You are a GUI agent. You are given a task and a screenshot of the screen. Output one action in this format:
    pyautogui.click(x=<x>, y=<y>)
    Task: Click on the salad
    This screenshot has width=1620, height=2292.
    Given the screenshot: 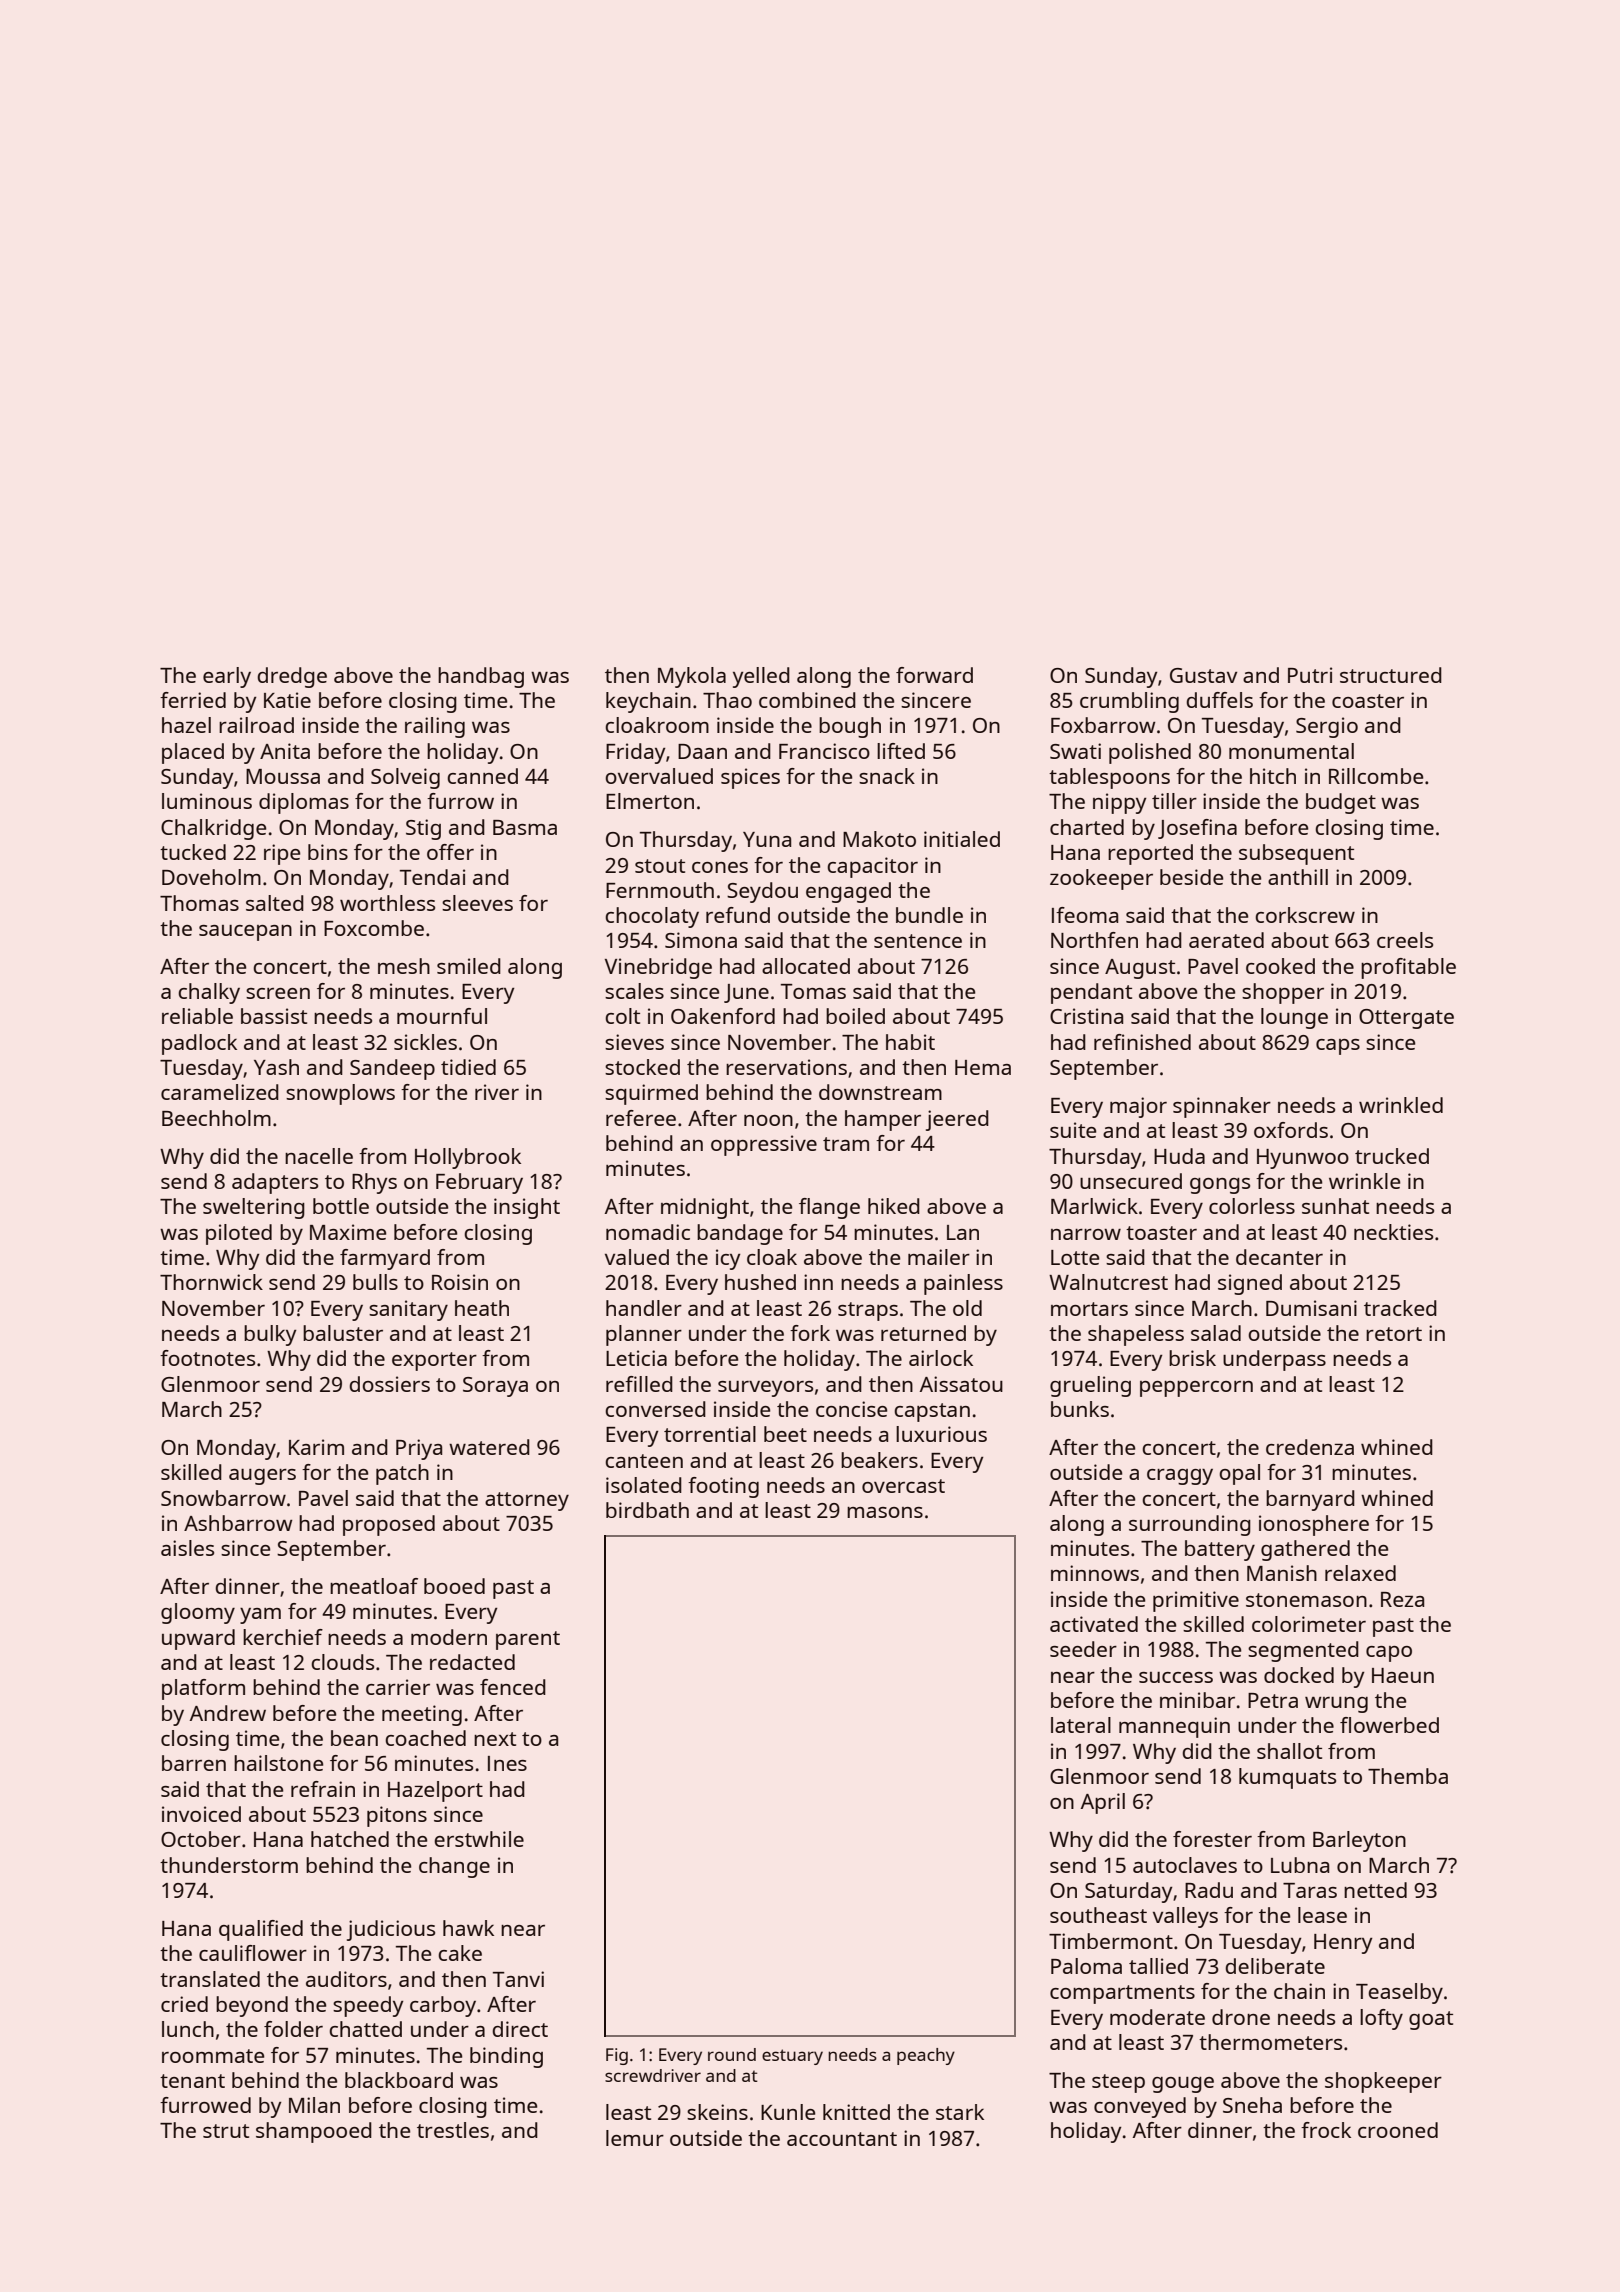 What is the action you would take?
    pyautogui.click(x=1216, y=1333)
